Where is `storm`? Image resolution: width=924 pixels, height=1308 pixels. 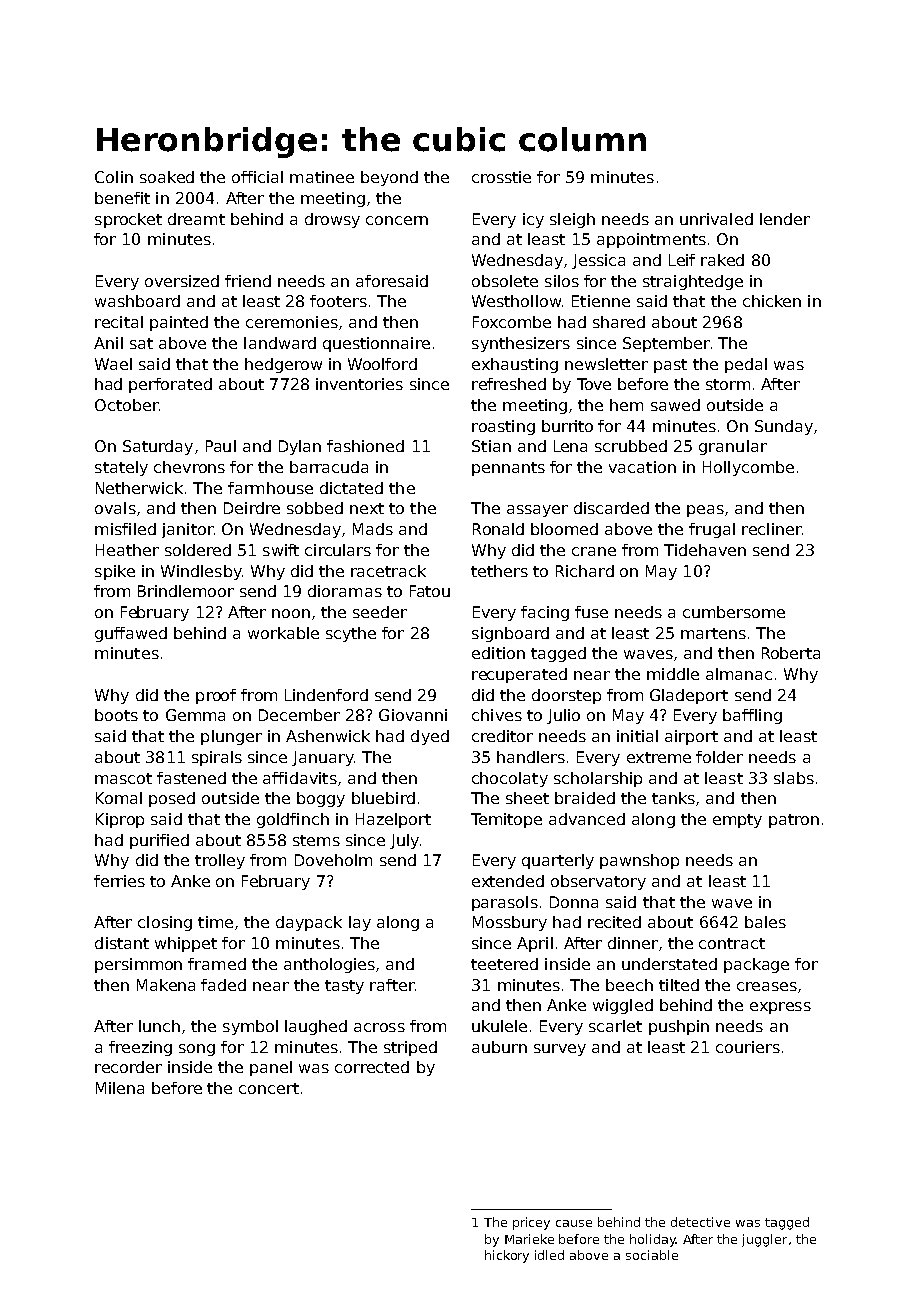 storm is located at coordinates (728, 384).
